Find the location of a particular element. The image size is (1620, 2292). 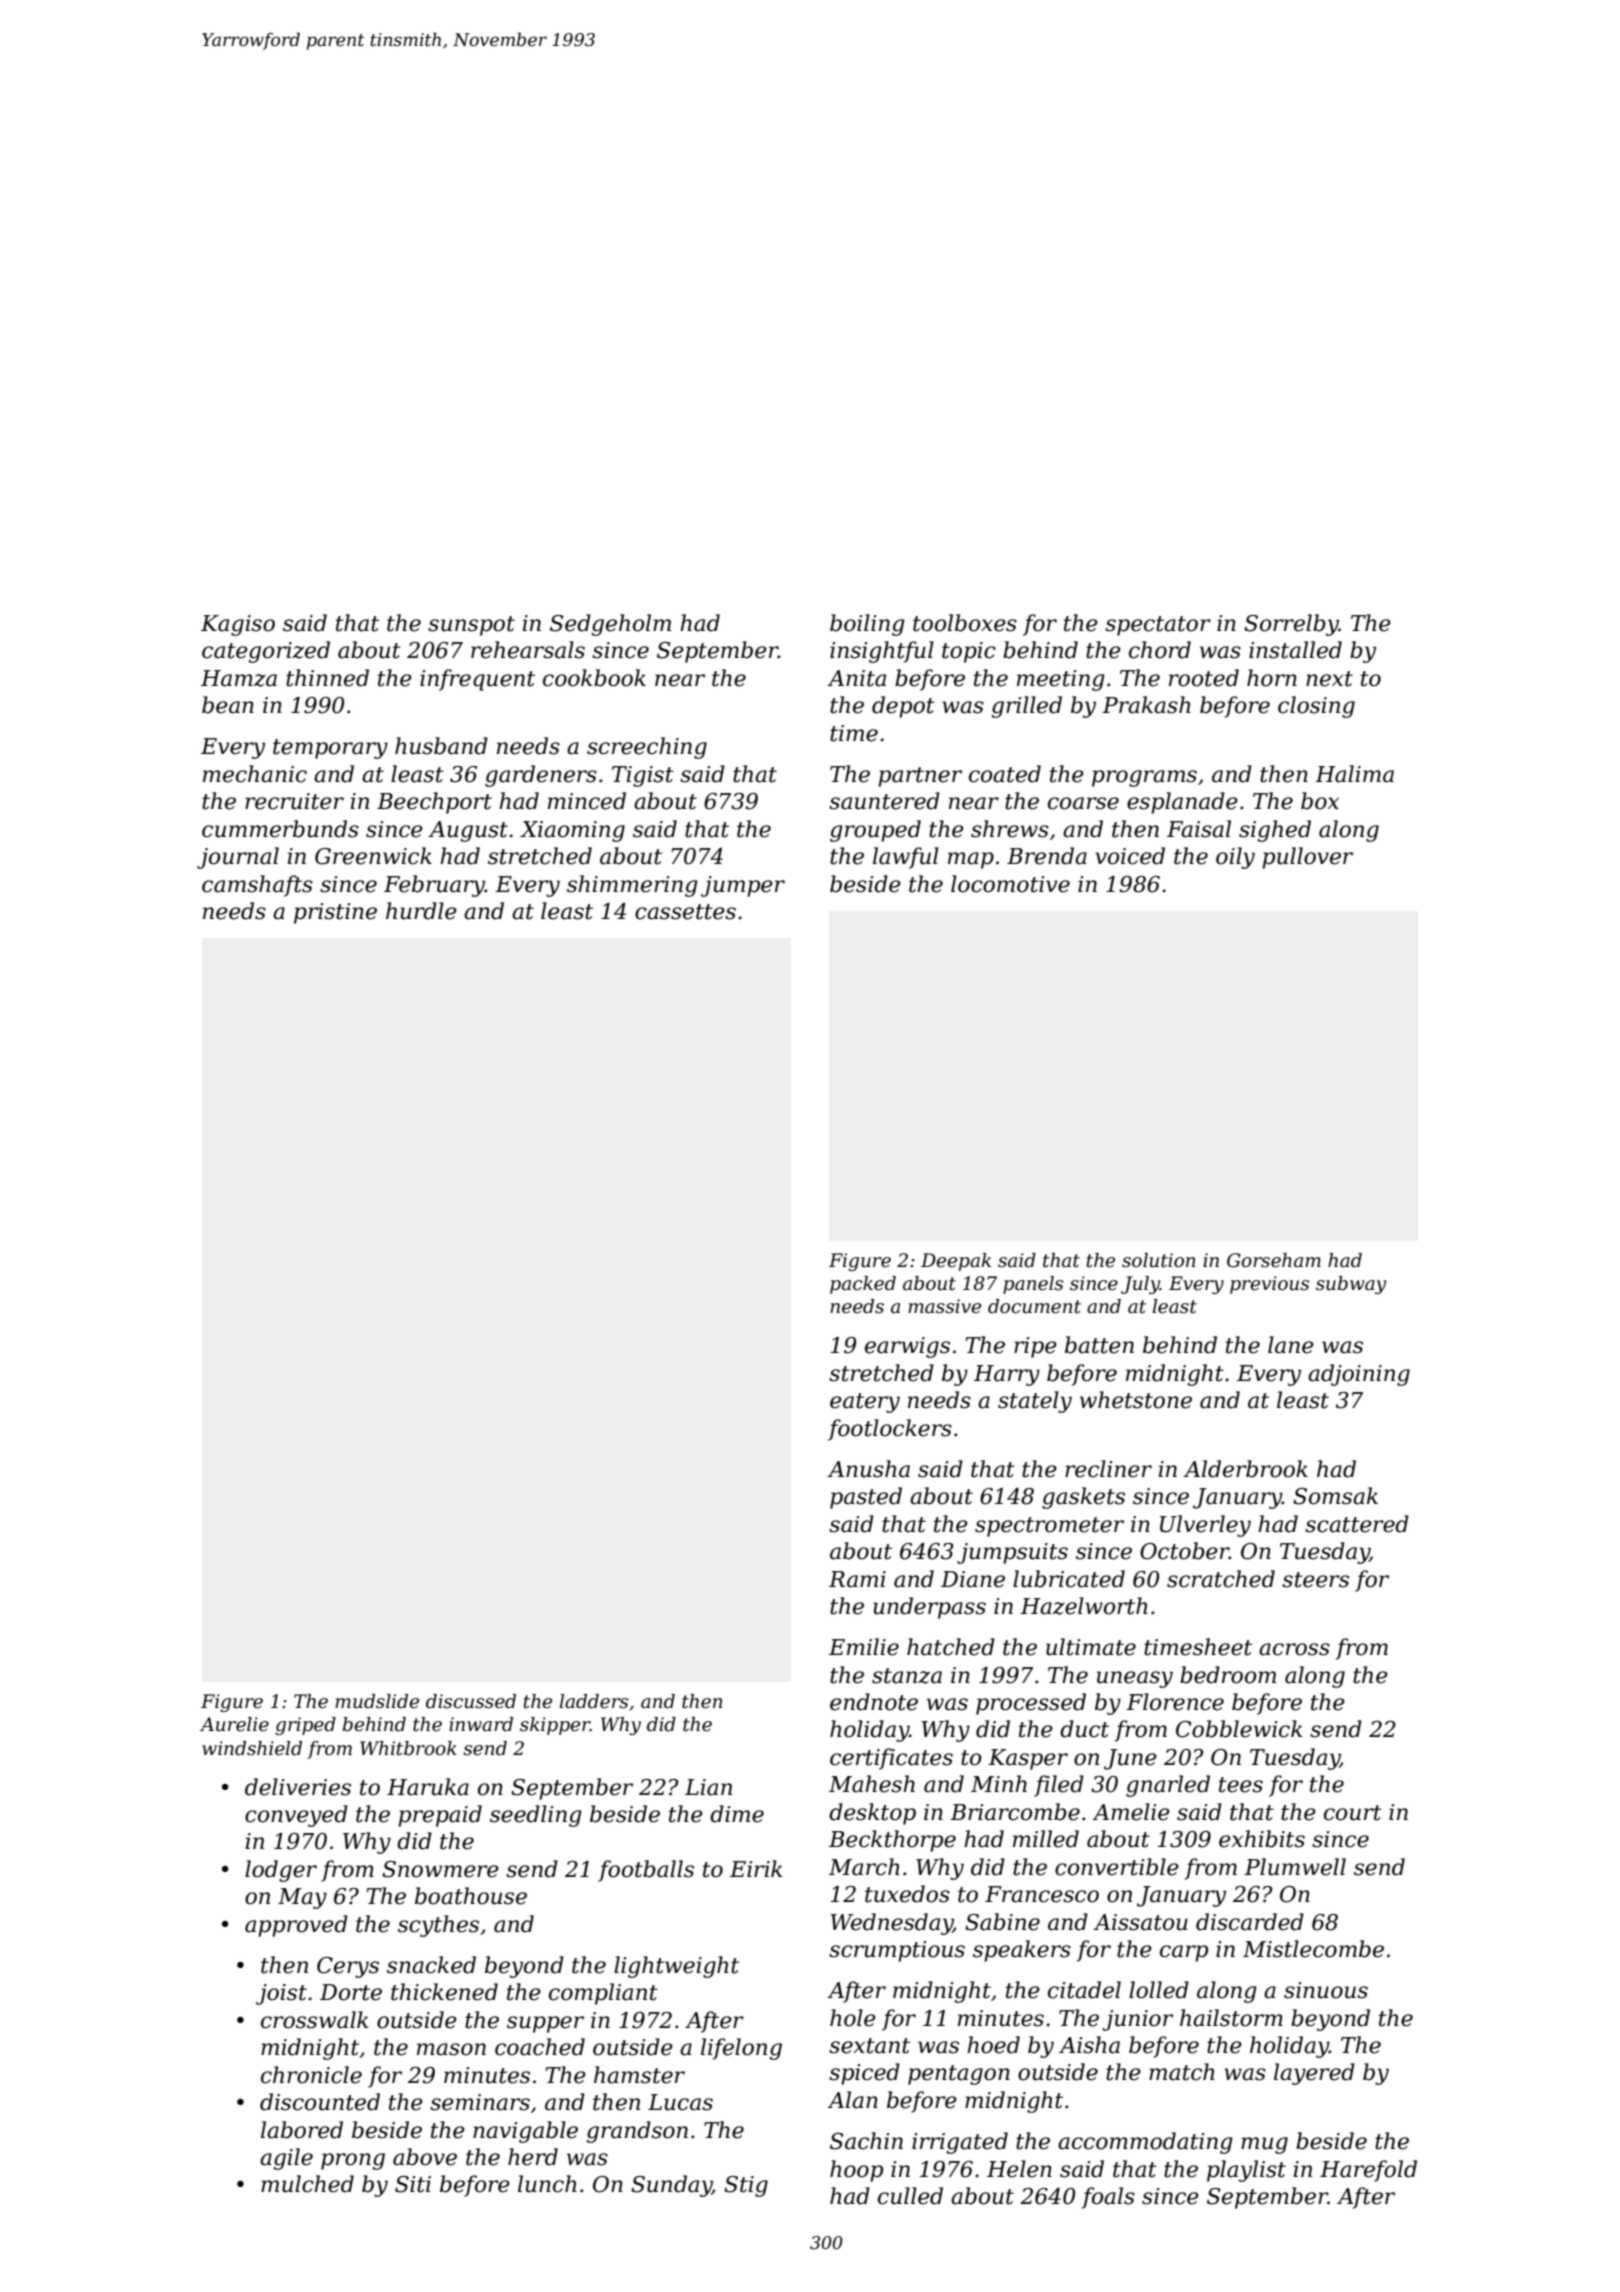

massive is located at coordinates (944, 1306).
